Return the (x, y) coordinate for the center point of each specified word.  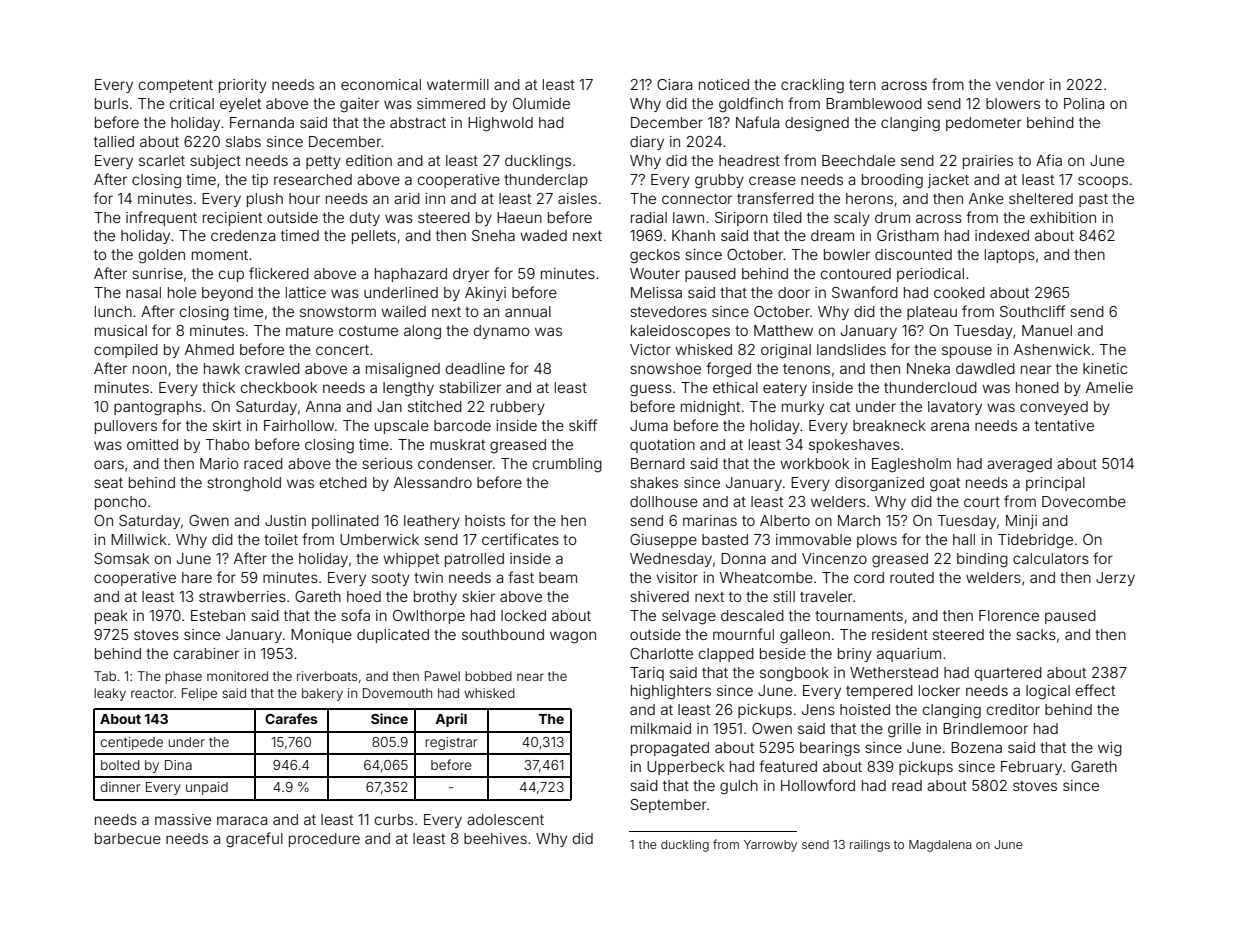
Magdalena (940, 846)
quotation (662, 446)
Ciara (674, 84)
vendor (1020, 84)
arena (950, 426)
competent (176, 86)
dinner (120, 787)
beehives (495, 838)
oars (109, 464)
